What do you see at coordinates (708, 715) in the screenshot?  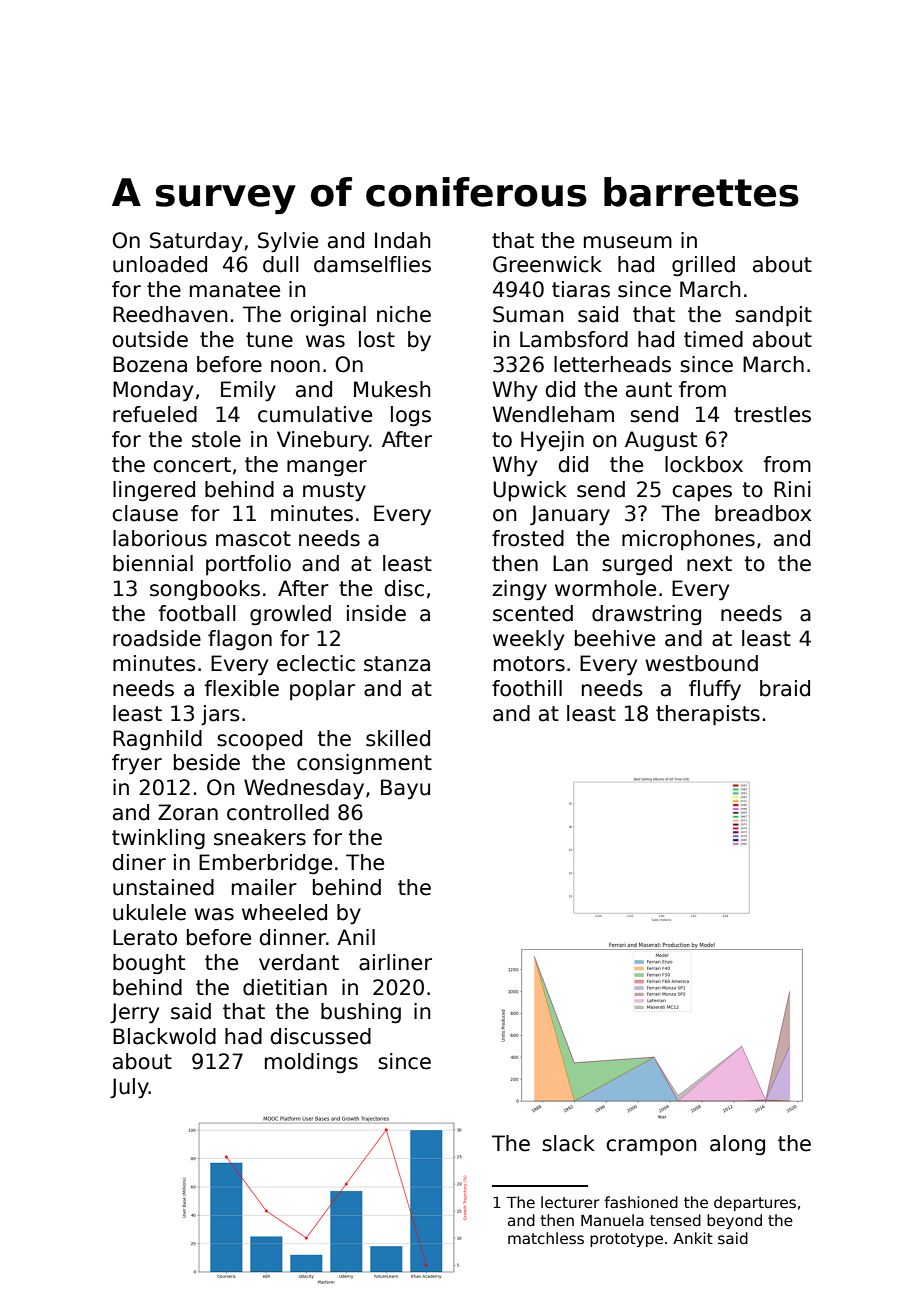 I see `therapists` at bounding box center [708, 715].
